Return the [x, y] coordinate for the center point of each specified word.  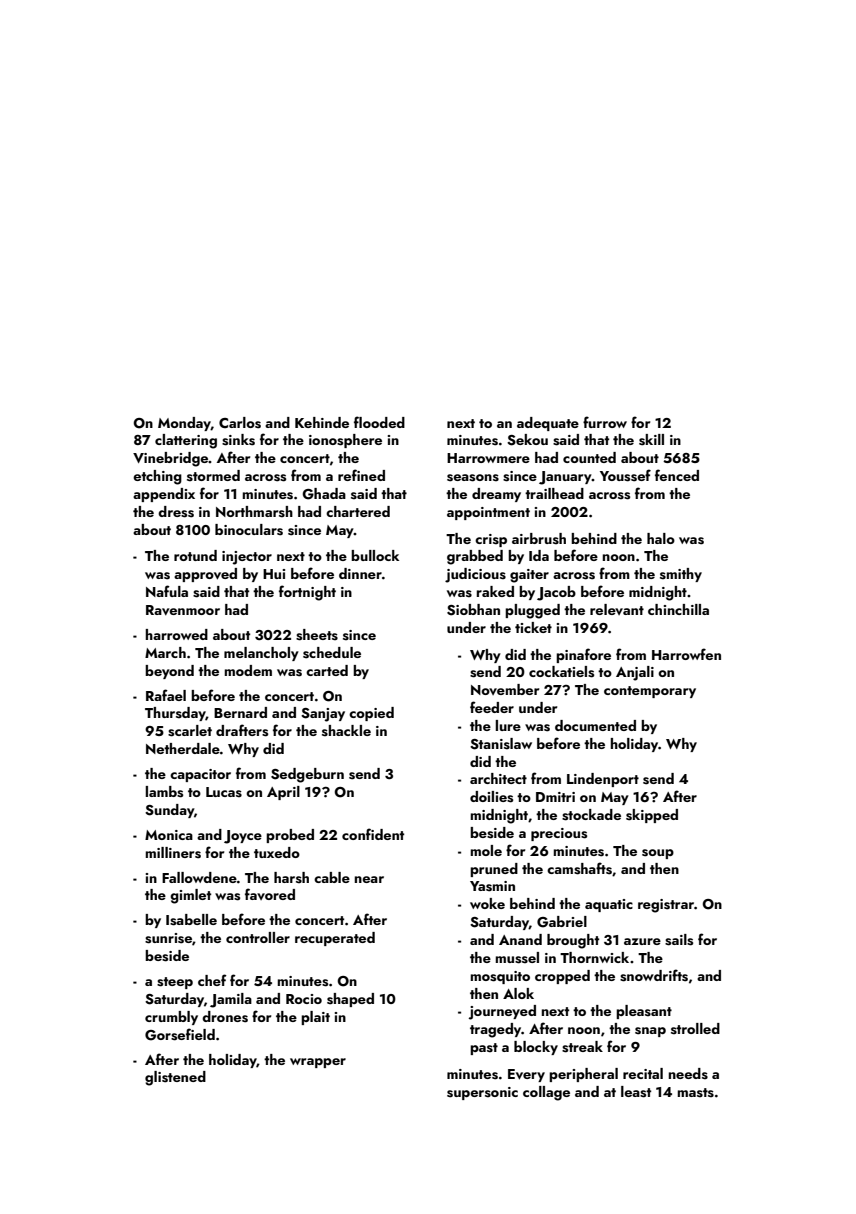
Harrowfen [686, 654]
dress [176, 512]
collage [546, 1093]
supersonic [482, 1093]
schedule [332, 653]
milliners [173, 853]
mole [486, 850]
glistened [175, 1078]
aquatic [609, 905]
